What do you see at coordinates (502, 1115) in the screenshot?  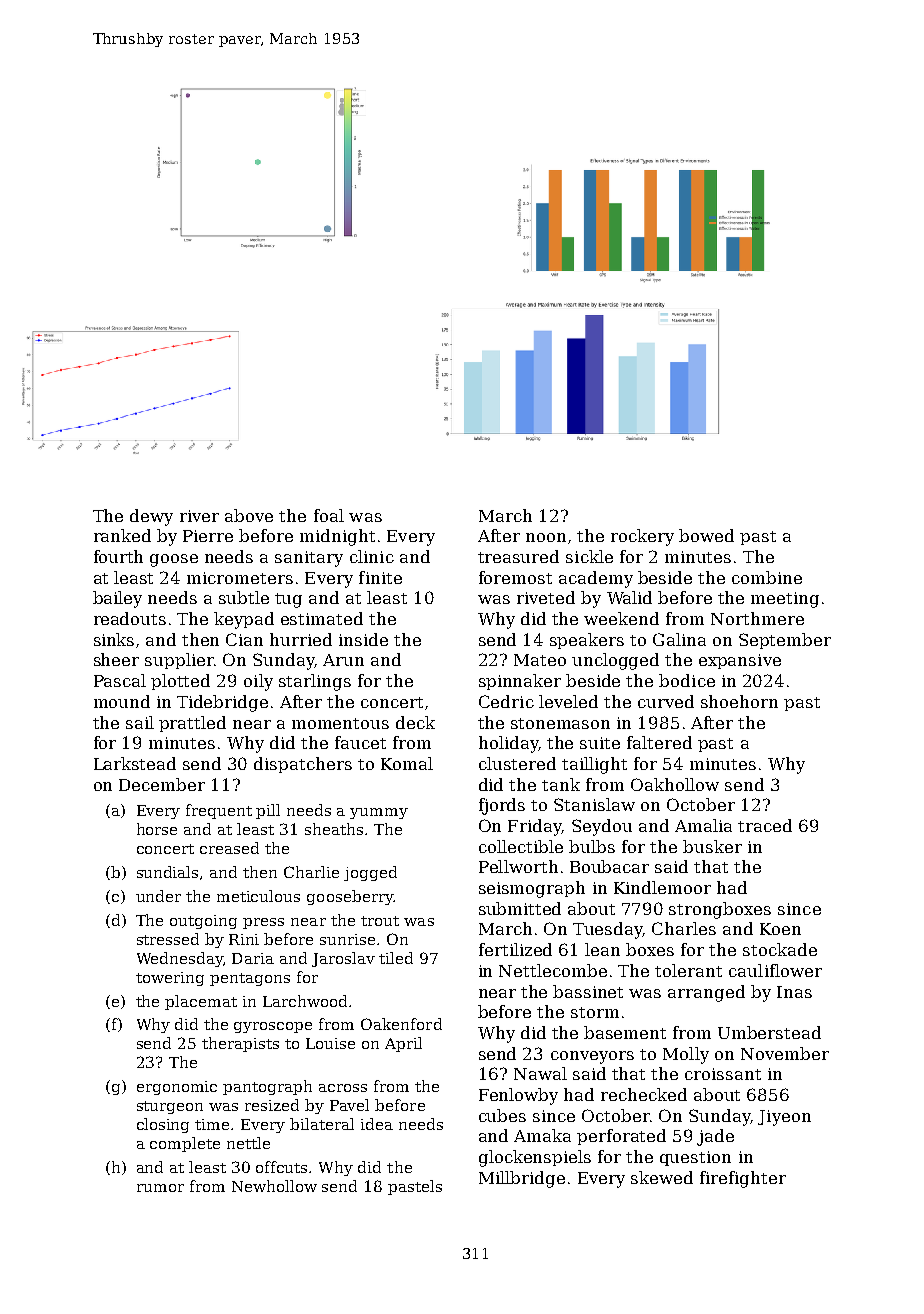 I see `cubes` at bounding box center [502, 1115].
